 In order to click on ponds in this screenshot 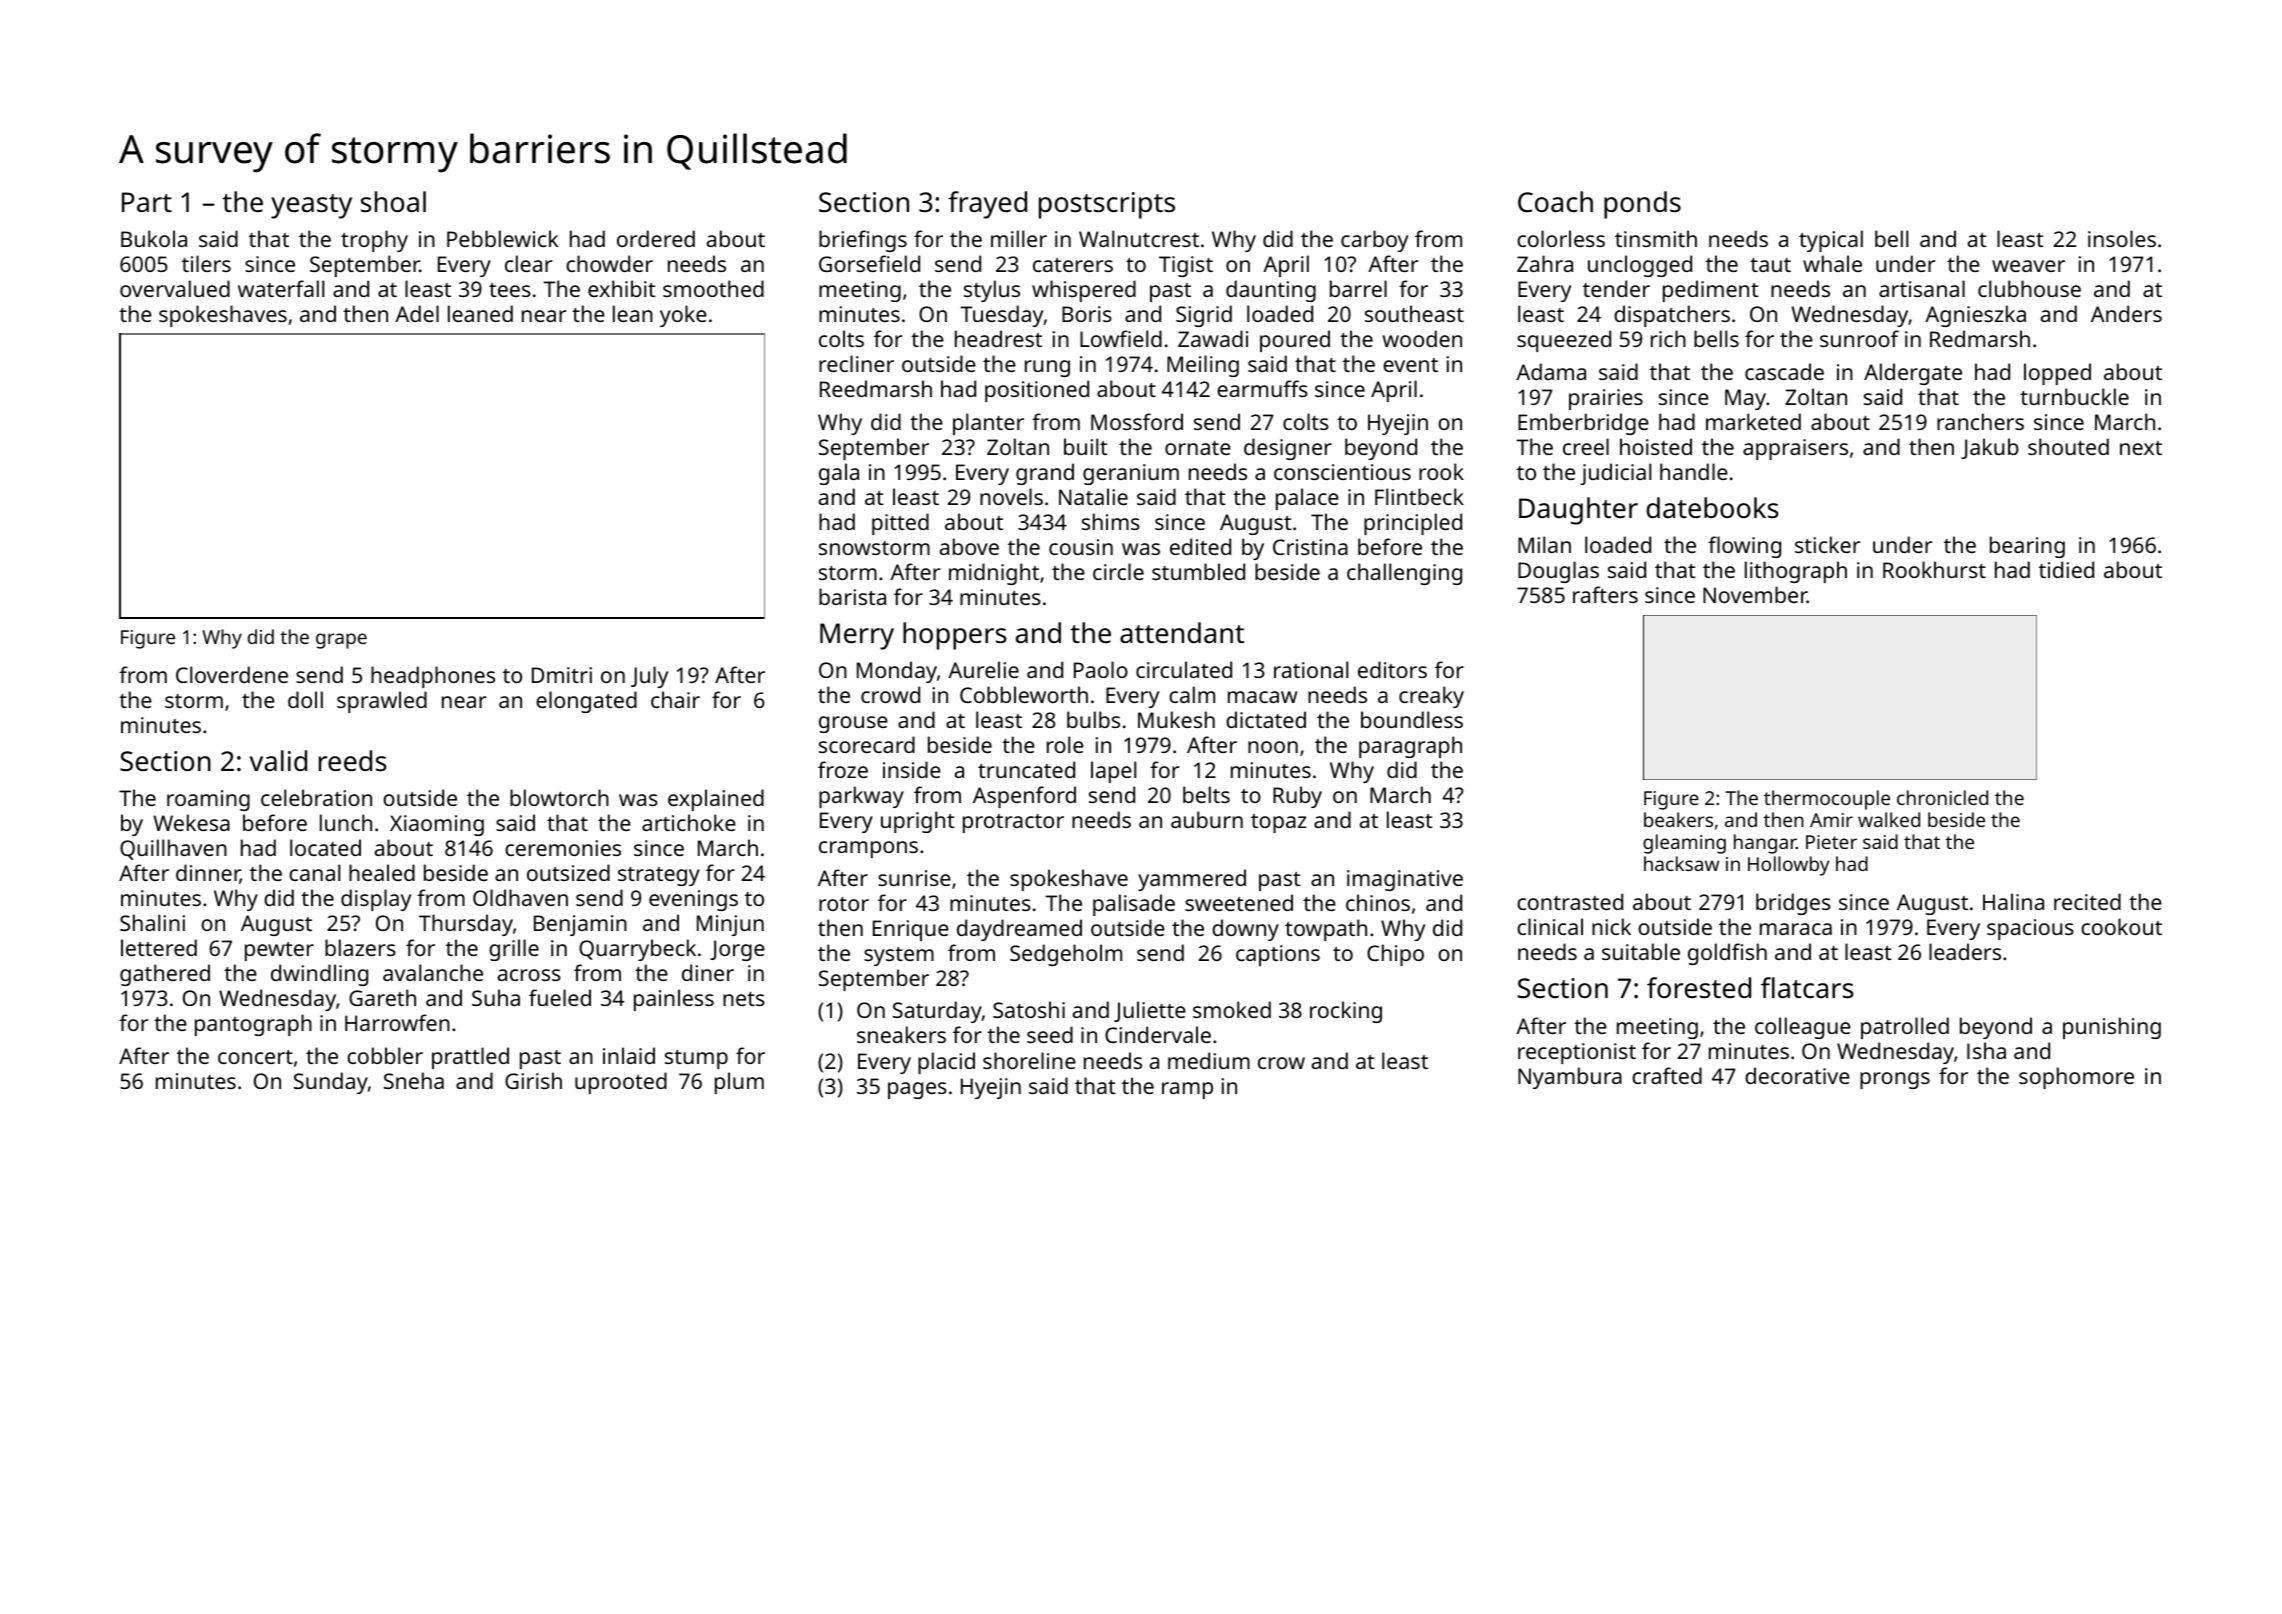, I will do `click(1642, 205)`.
